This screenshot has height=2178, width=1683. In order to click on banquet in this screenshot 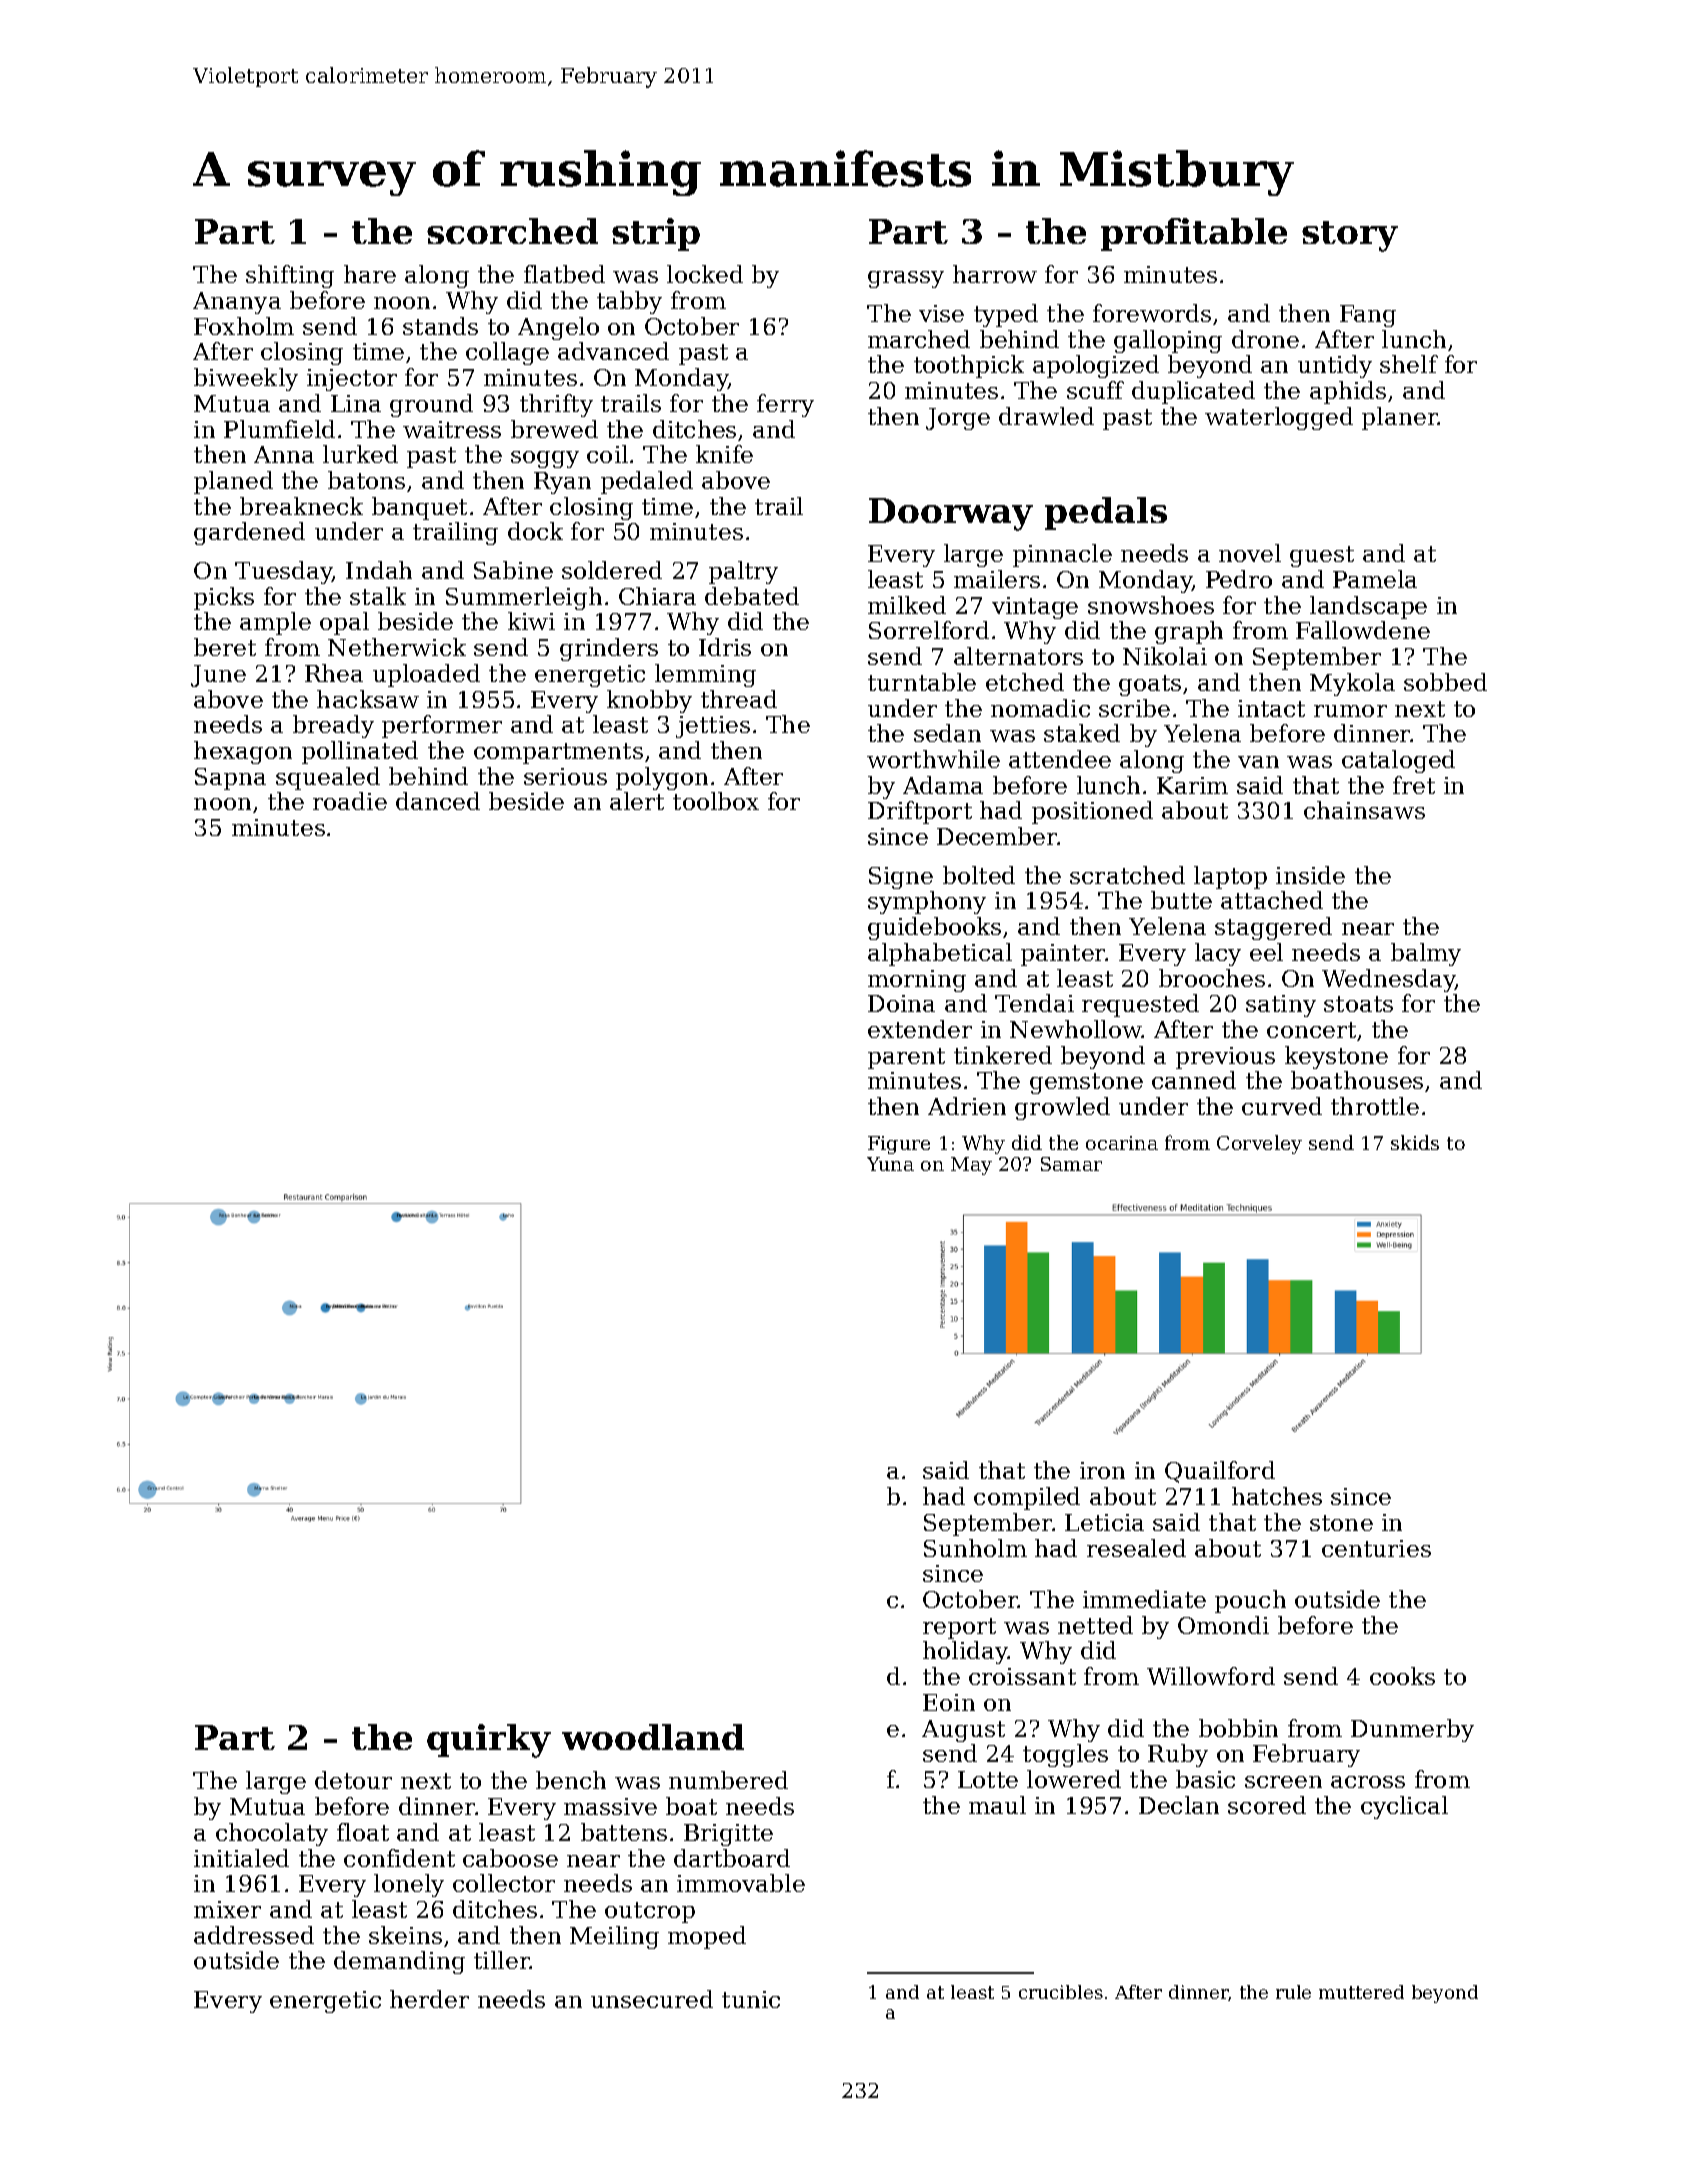, I will do `click(419, 508)`.
